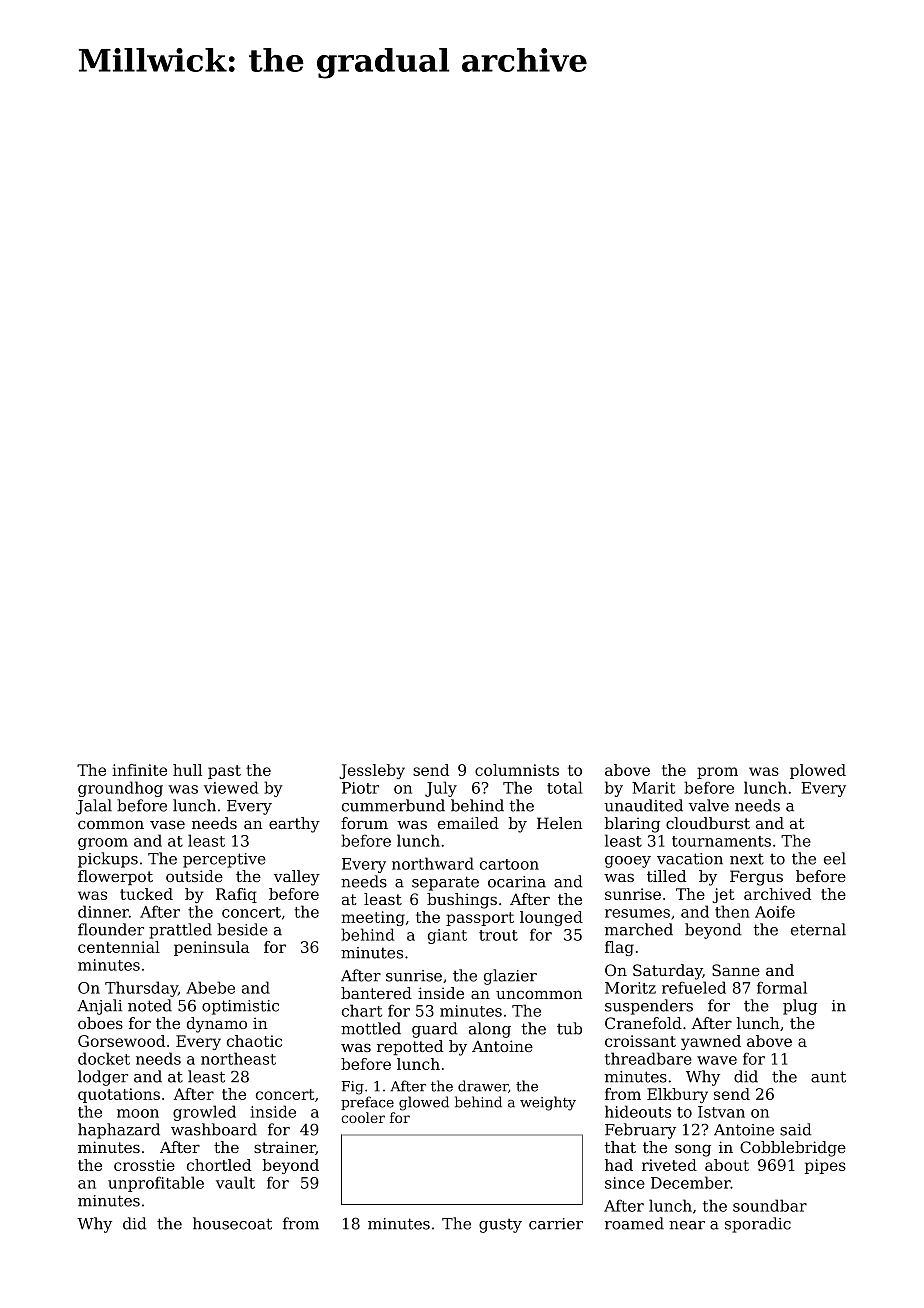  What do you see at coordinates (210, 987) in the screenshot?
I see `Abebe` at bounding box center [210, 987].
